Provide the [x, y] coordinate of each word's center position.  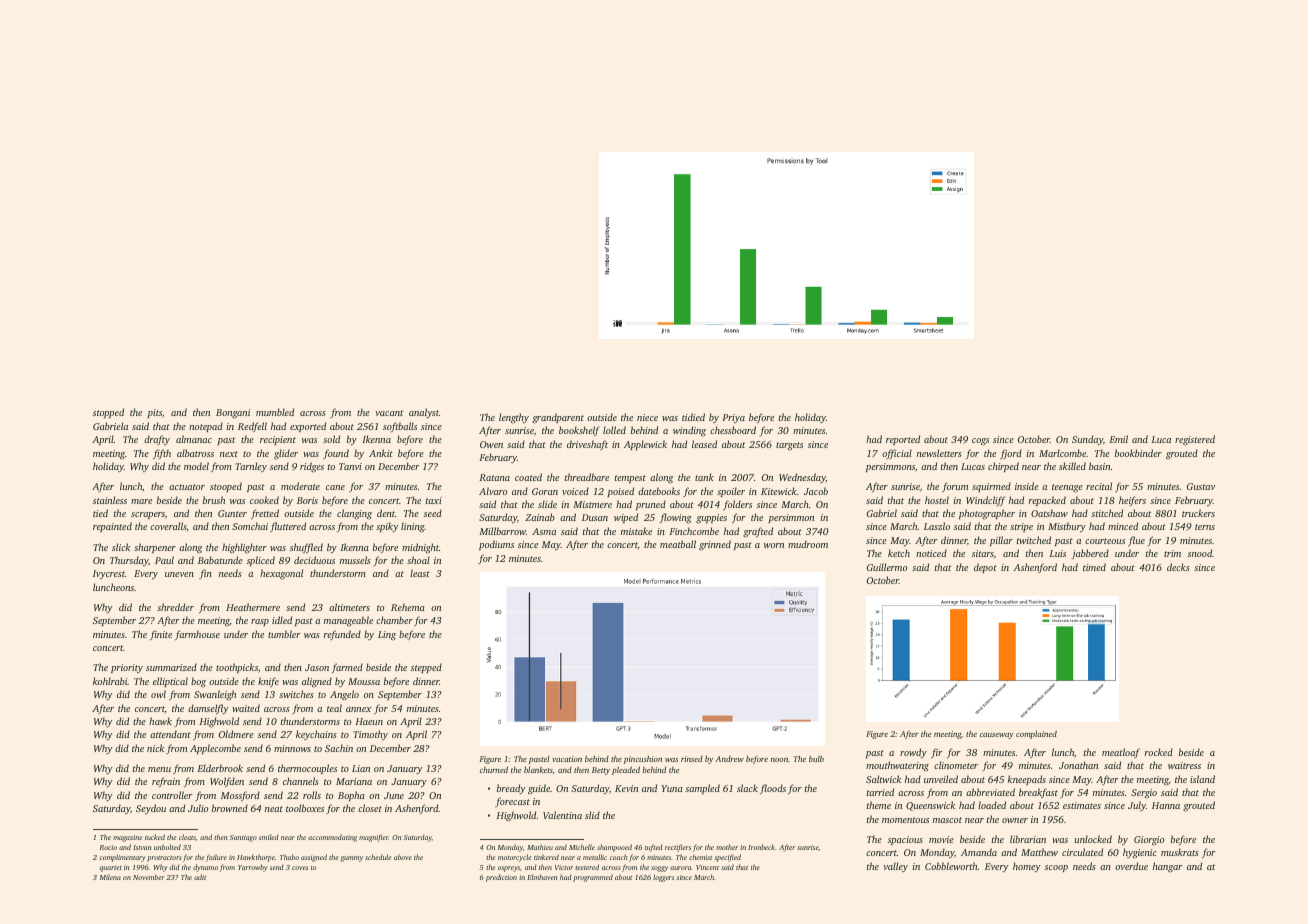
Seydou [151, 809]
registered [1195, 440]
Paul [164, 560]
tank [704, 477]
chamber [394, 620]
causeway [997, 736]
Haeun [369, 721]
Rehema [408, 607]
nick [155, 748]
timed [1094, 567]
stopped [108, 413]
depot [985, 568]
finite [161, 635]
